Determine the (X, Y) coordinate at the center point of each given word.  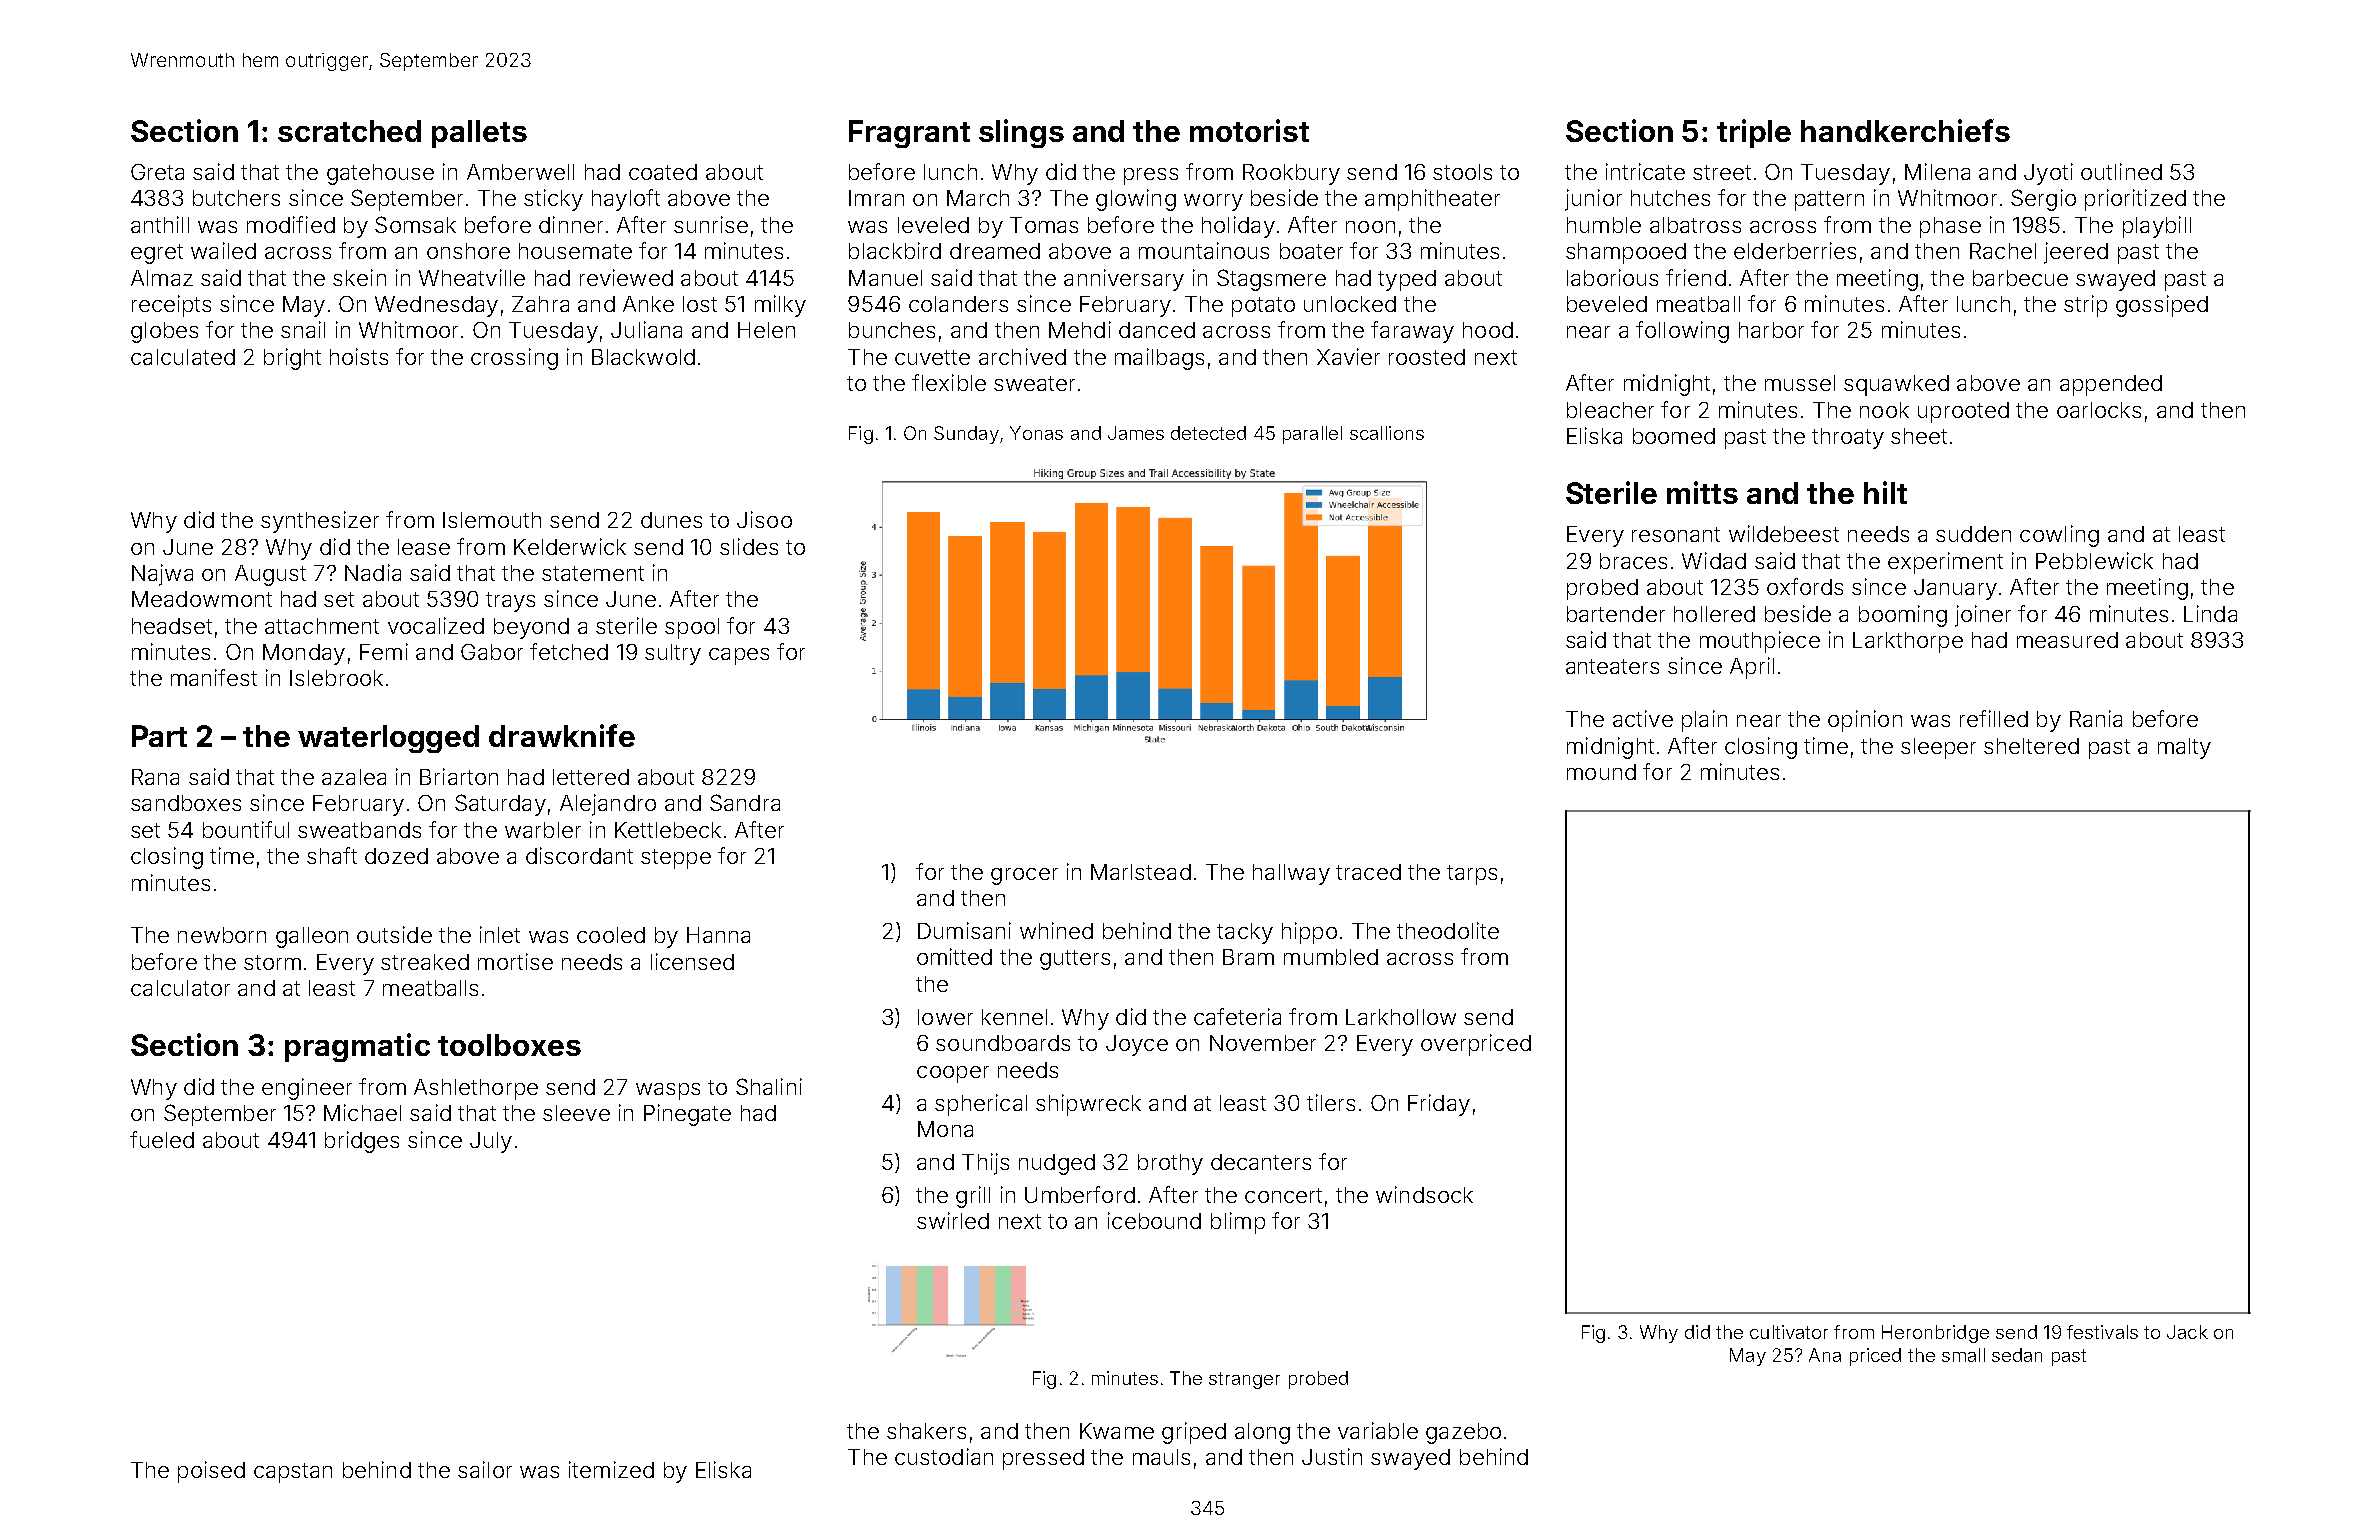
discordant (579, 855)
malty (2184, 748)
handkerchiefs (1905, 130)
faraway (1412, 332)
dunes (671, 520)
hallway (1291, 874)
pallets (479, 134)
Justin (1332, 1456)
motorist (1249, 130)
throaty (1848, 438)
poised (211, 1472)
